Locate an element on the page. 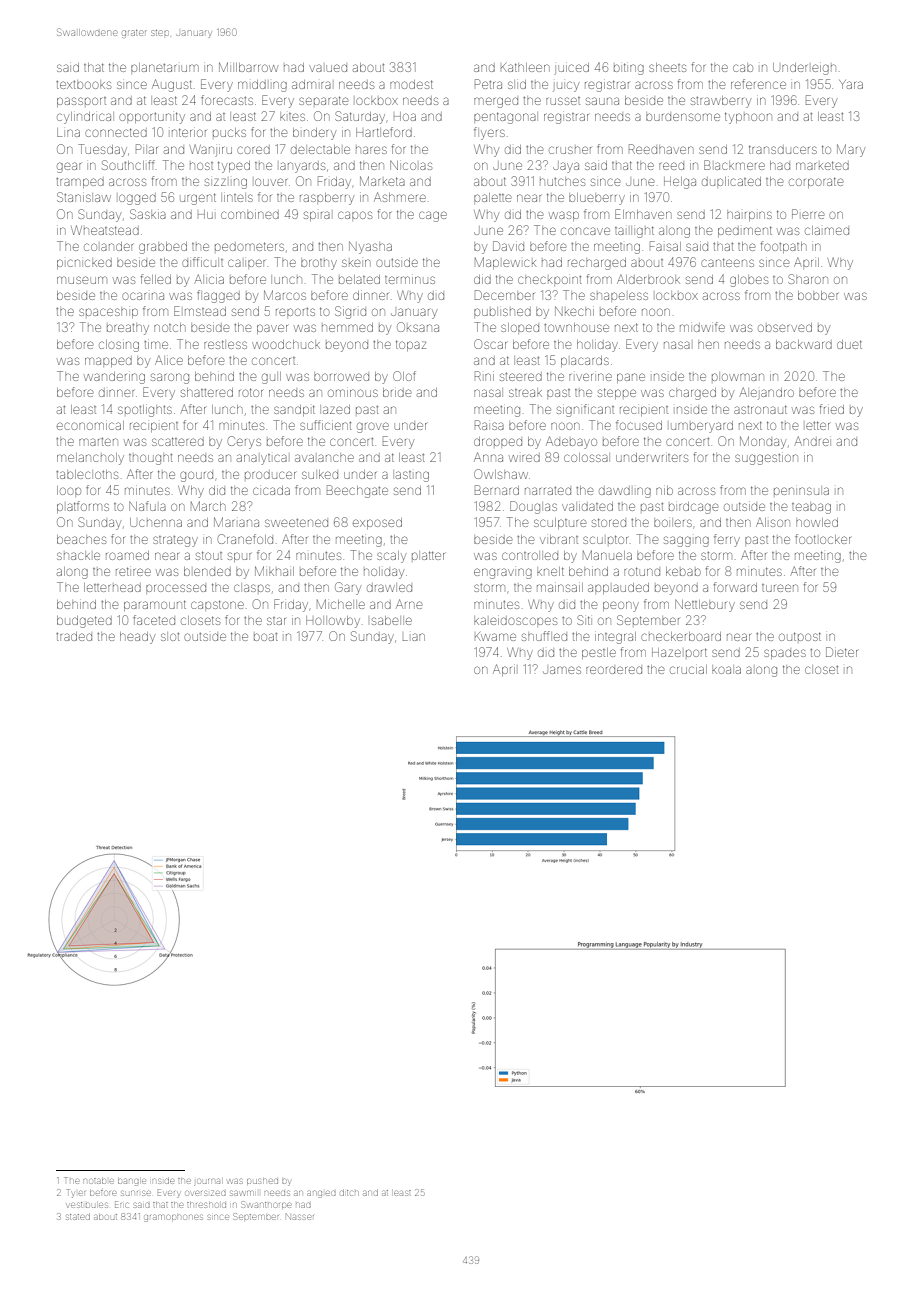 This page has height=1308, width=924. James is located at coordinates (562, 670).
